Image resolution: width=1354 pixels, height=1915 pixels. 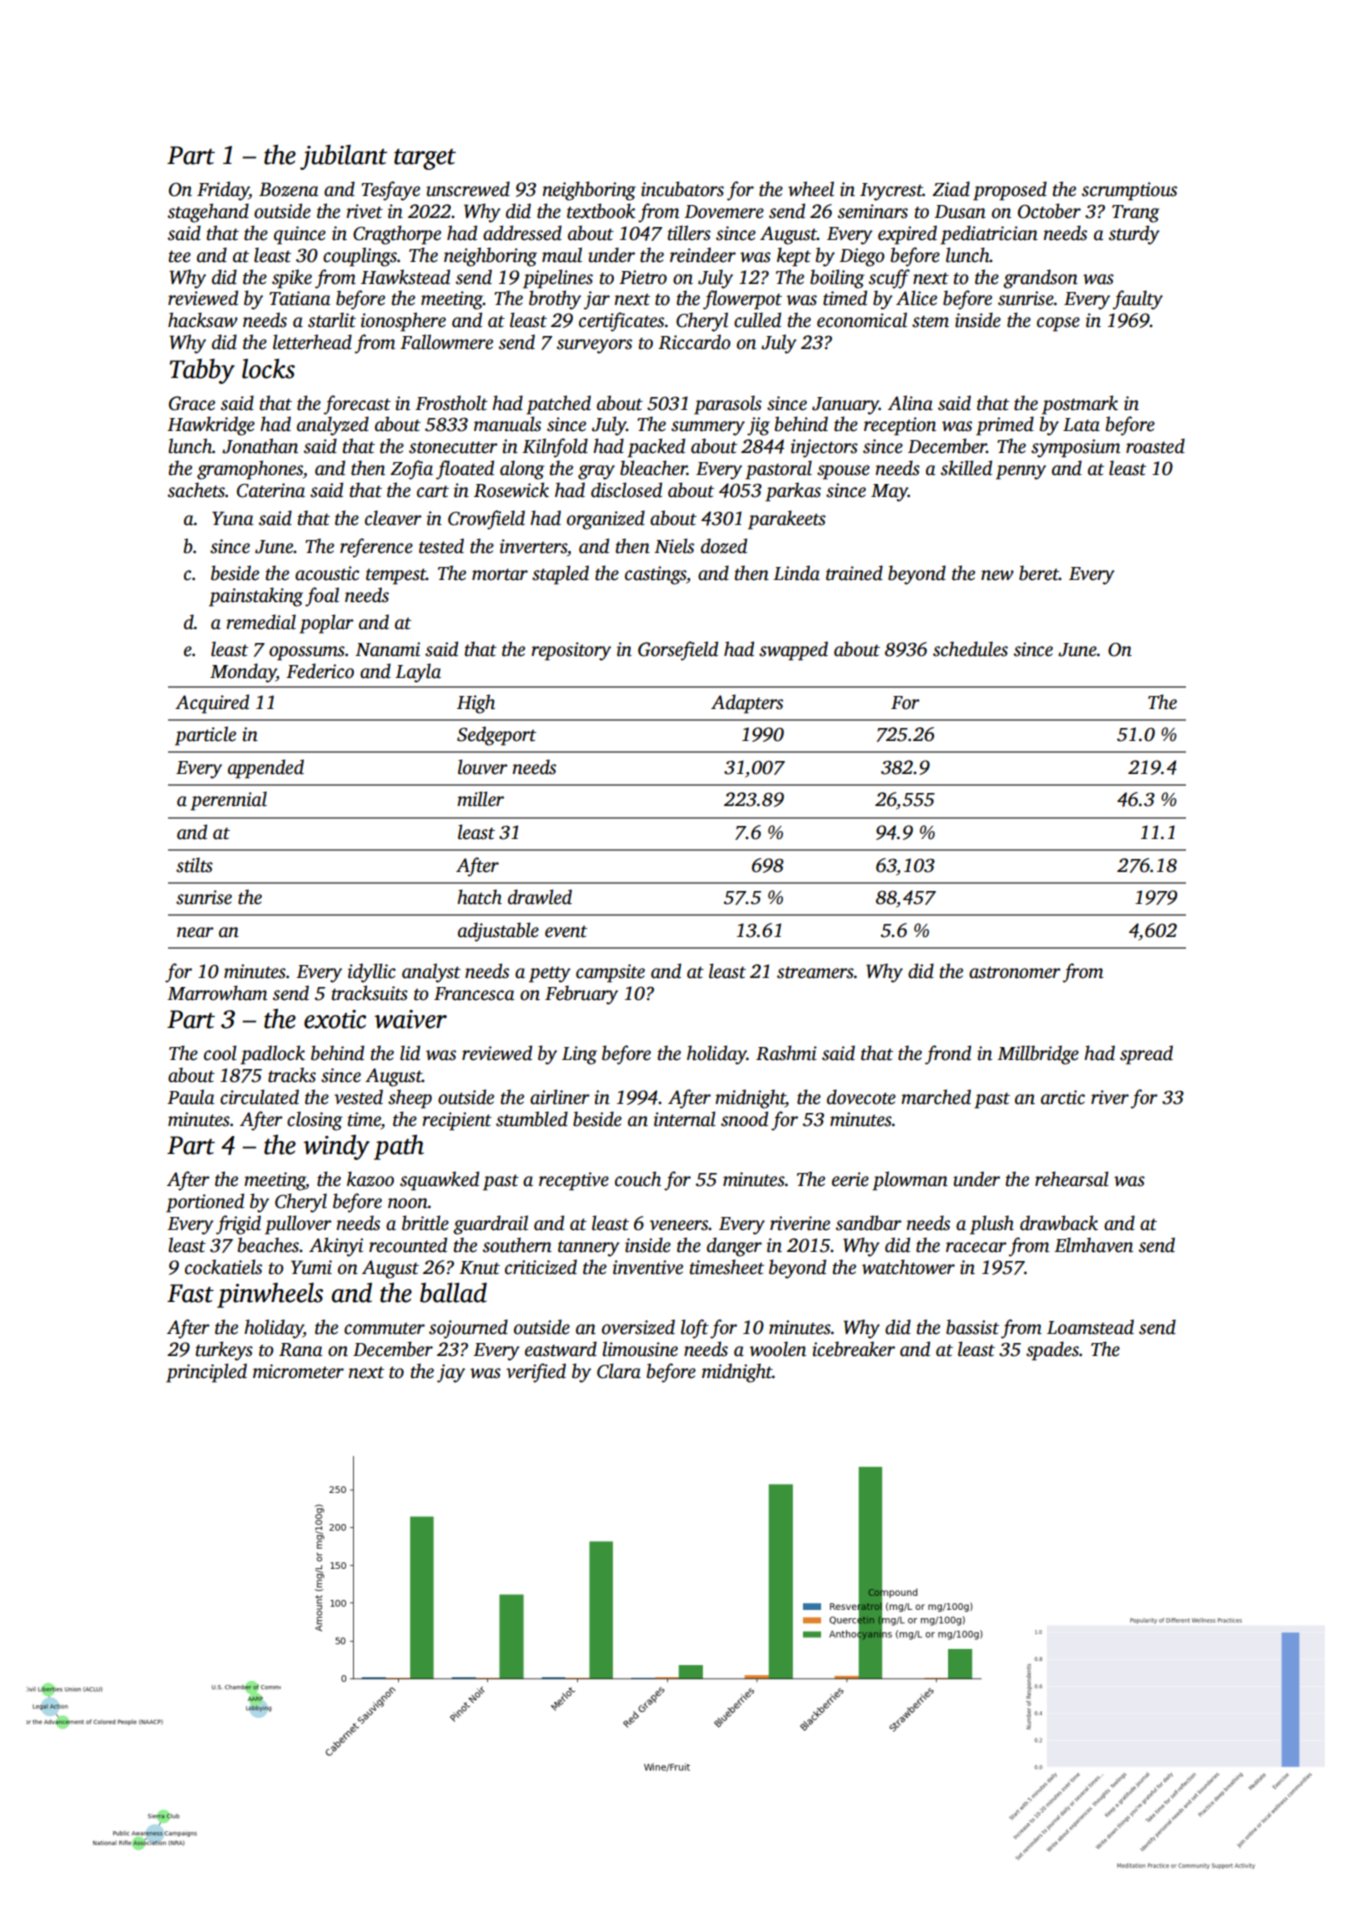 What do you see at coordinates (786, 1053) in the screenshot?
I see `Rashmi` at bounding box center [786, 1053].
